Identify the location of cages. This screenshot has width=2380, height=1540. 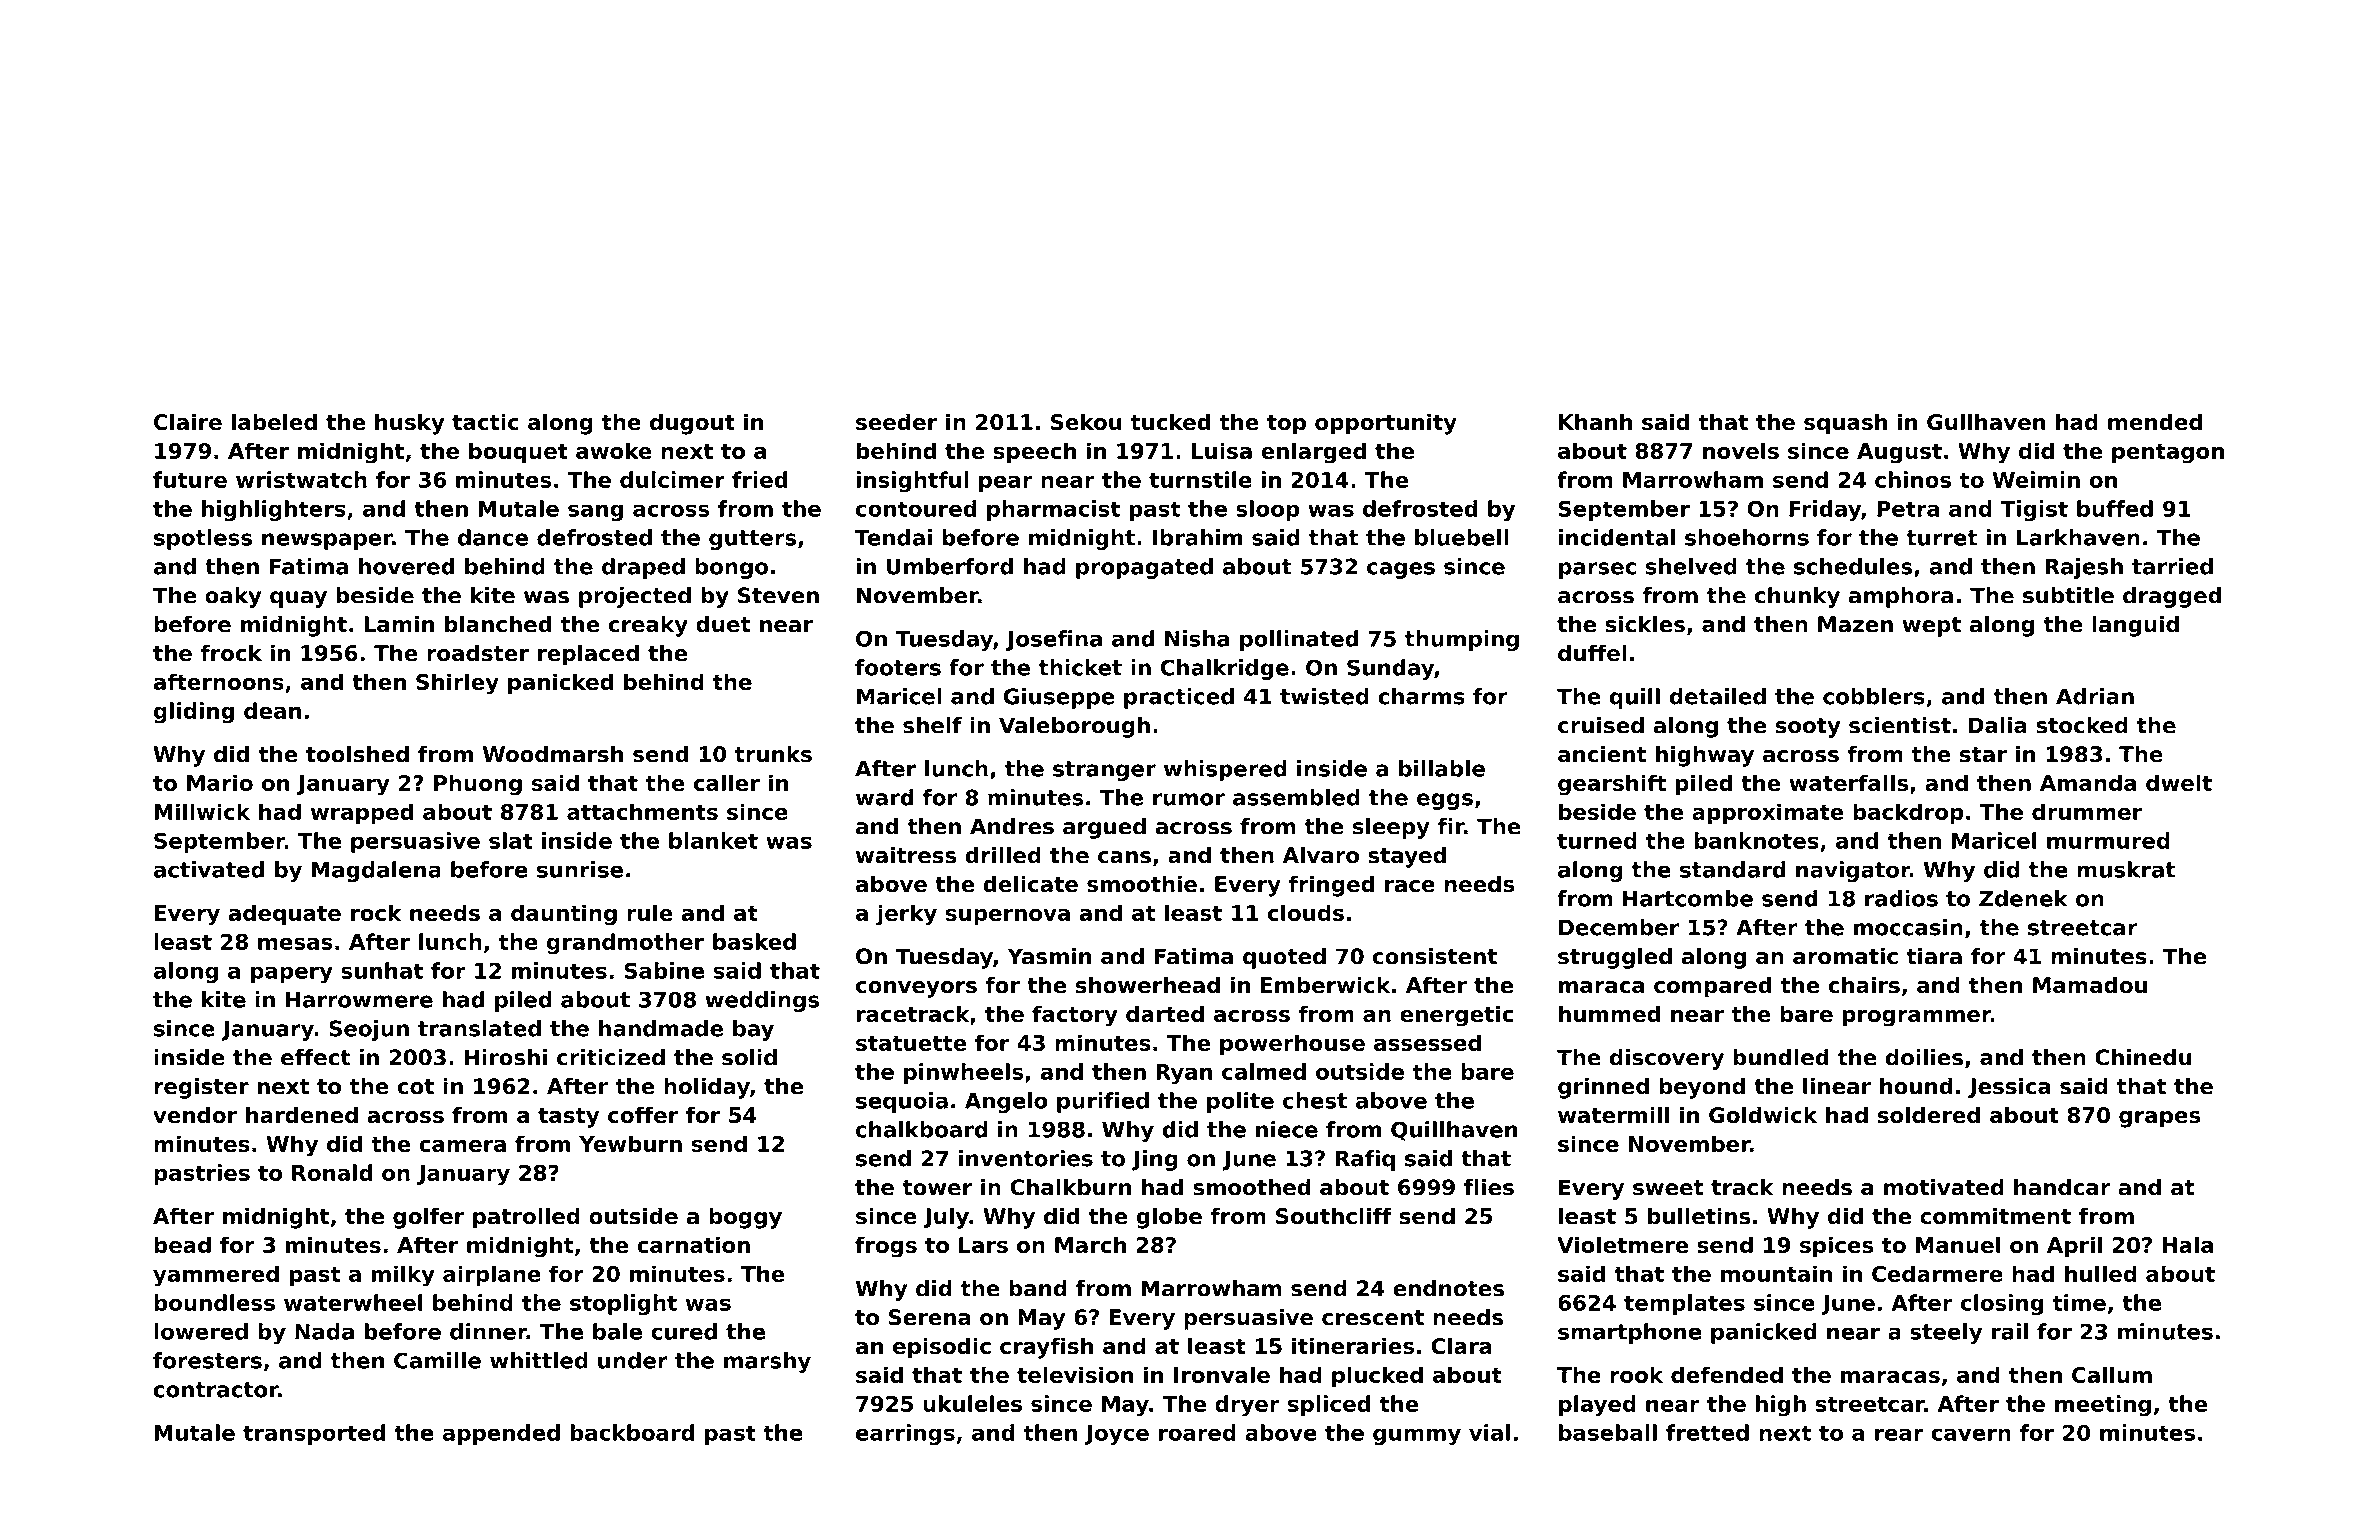
(1401, 570).
